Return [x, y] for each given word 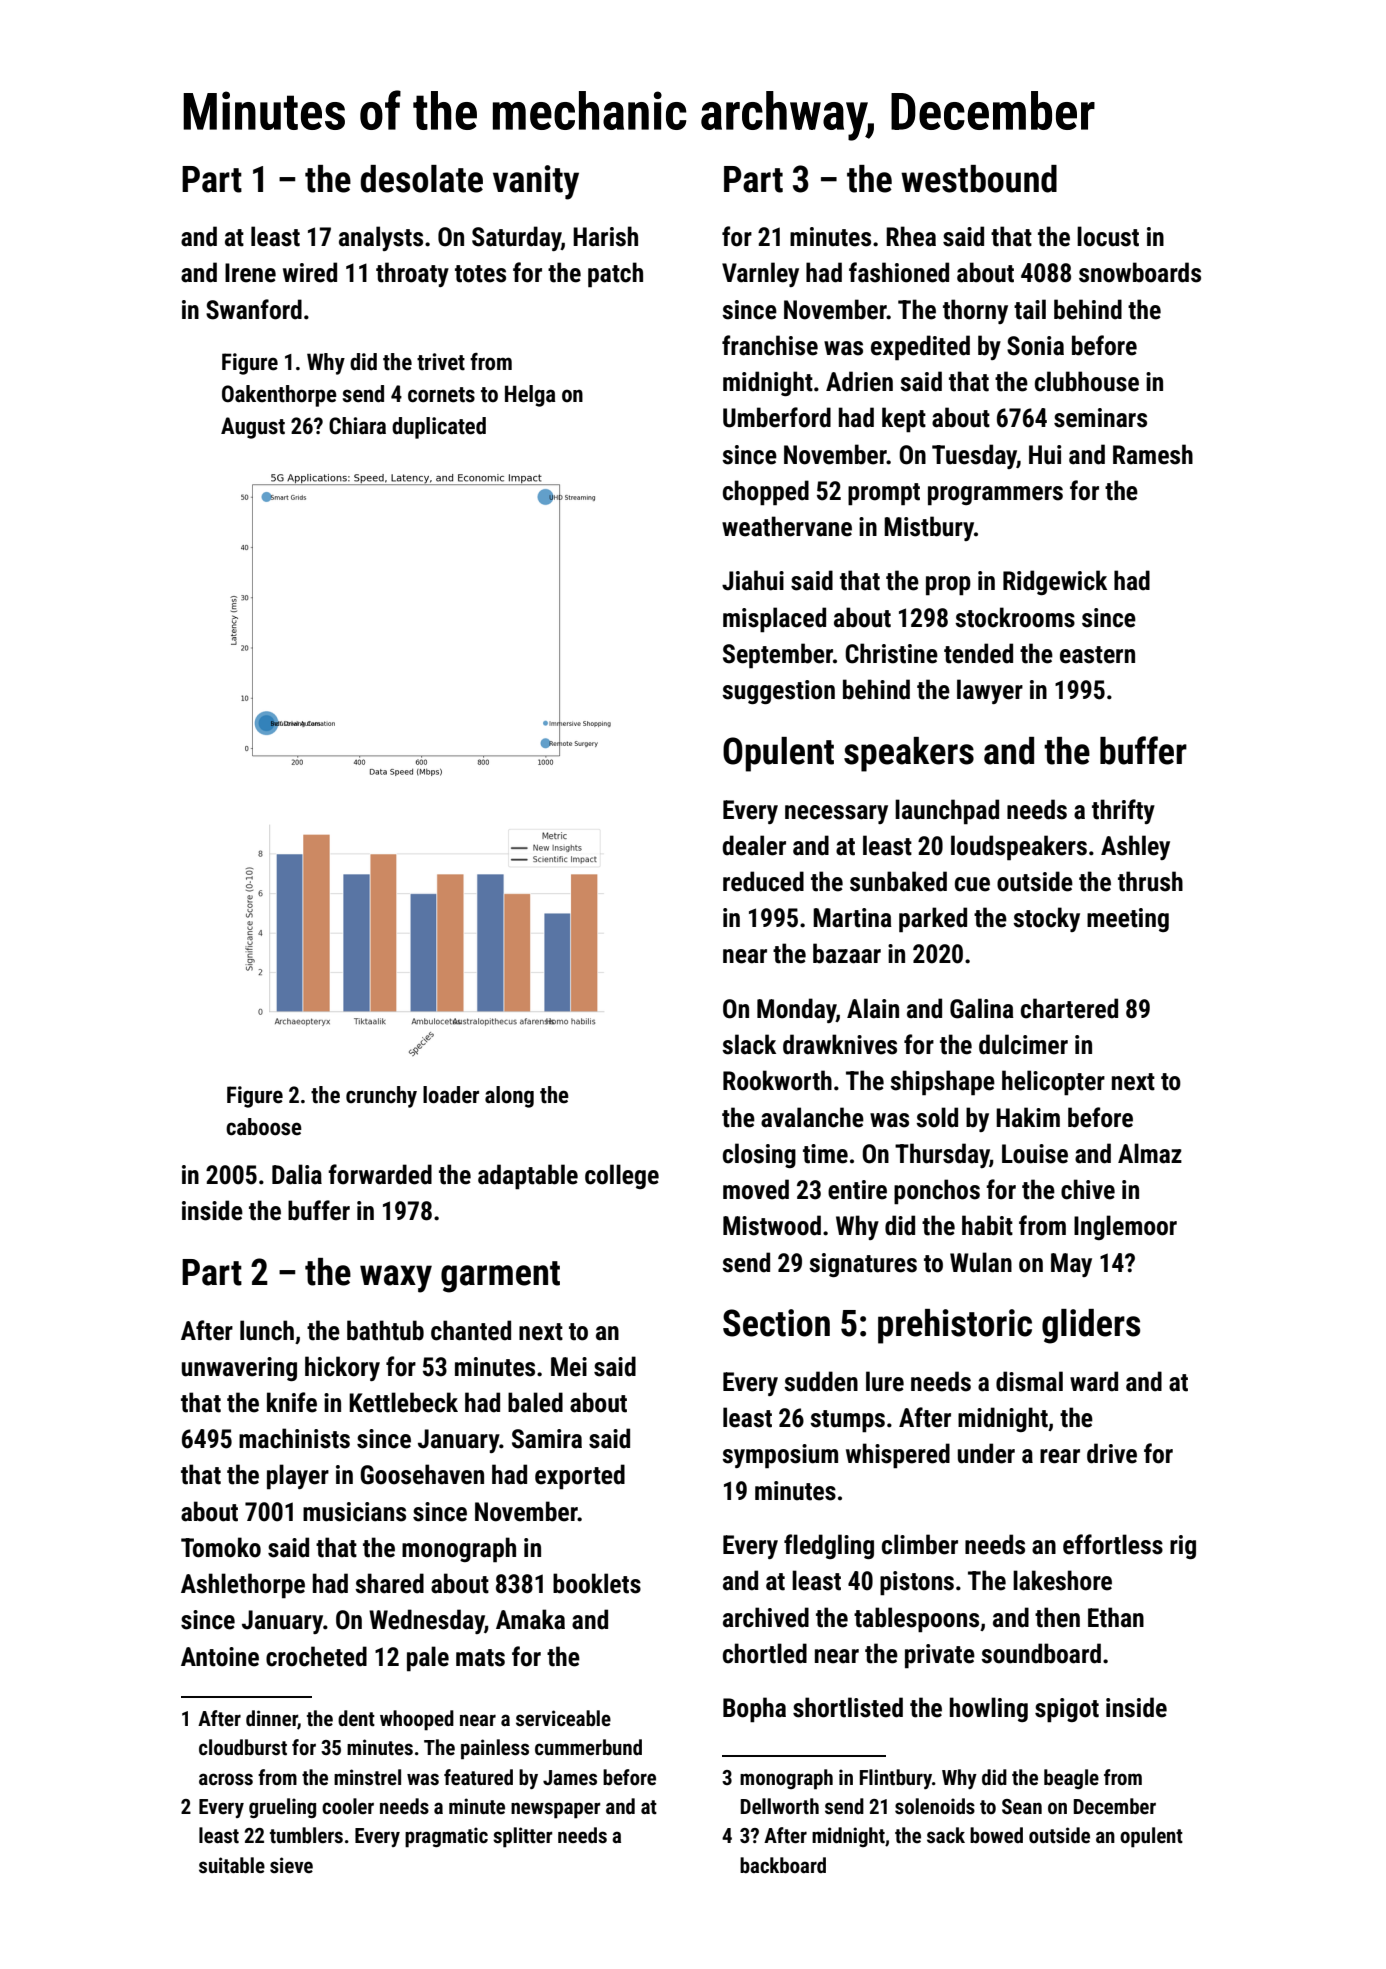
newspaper [556, 1810]
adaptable [528, 1177]
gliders [1091, 1326]
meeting [1128, 920]
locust [1108, 236]
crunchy [381, 1097]
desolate [422, 179]
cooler [348, 1806]
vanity [536, 182]
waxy [396, 1279]
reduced [763, 881]
